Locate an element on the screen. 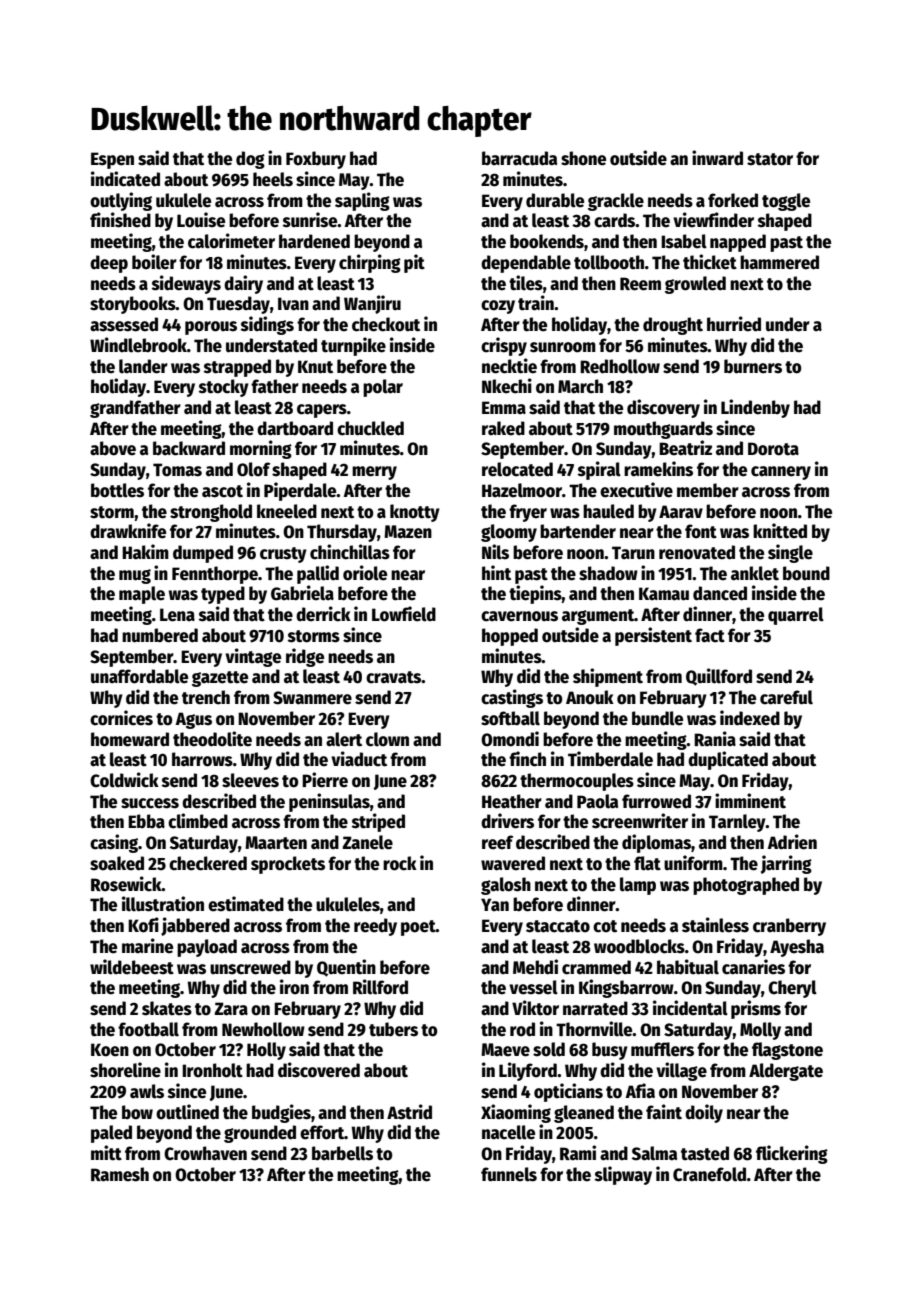 The height and width of the screenshot is (1308, 924). Heather is located at coordinates (512, 801).
